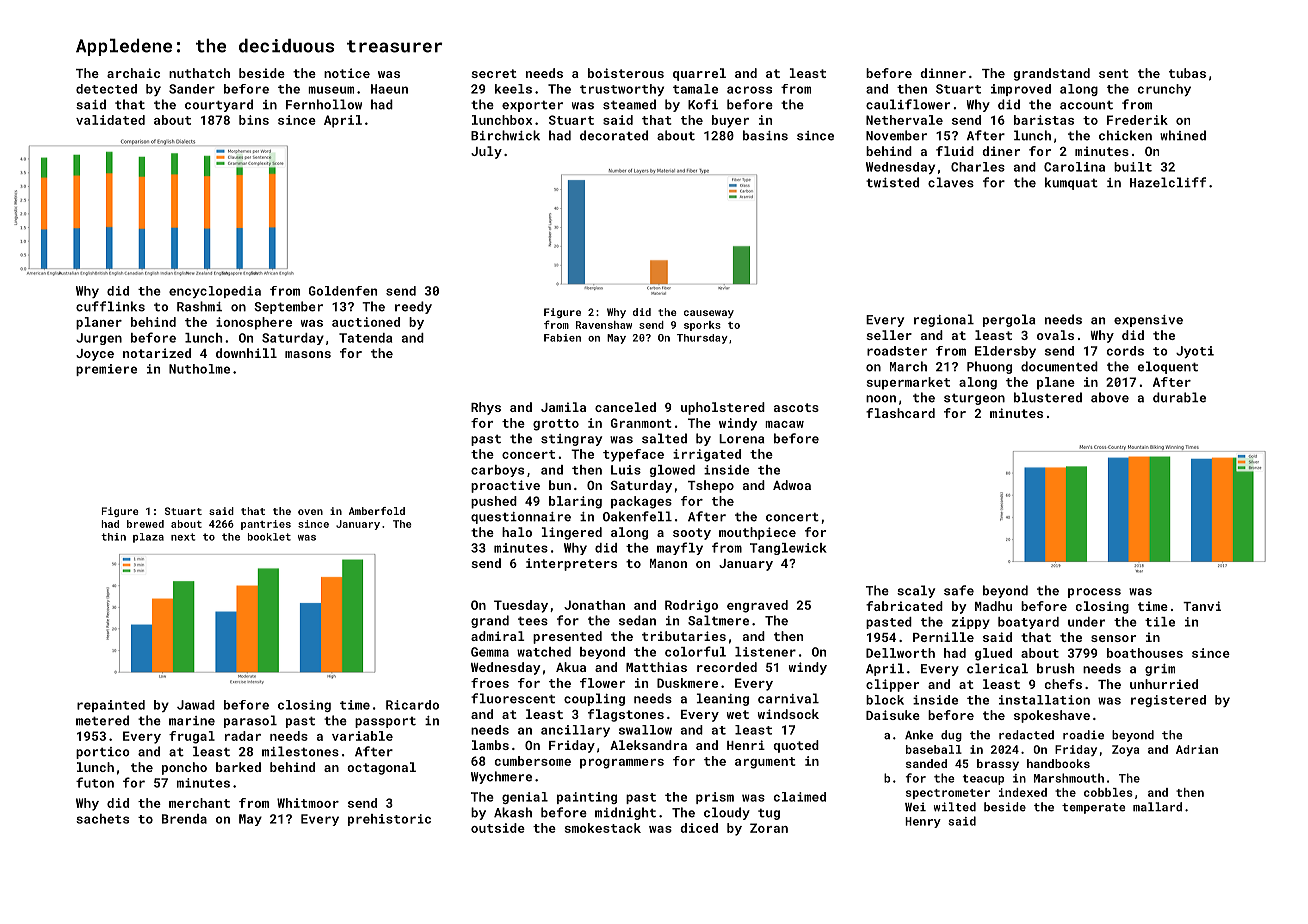 The image size is (1308, 924). What do you see at coordinates (1187, 73) in the screenshot?
I see `tubas` at bounding box center [1187, 73].
